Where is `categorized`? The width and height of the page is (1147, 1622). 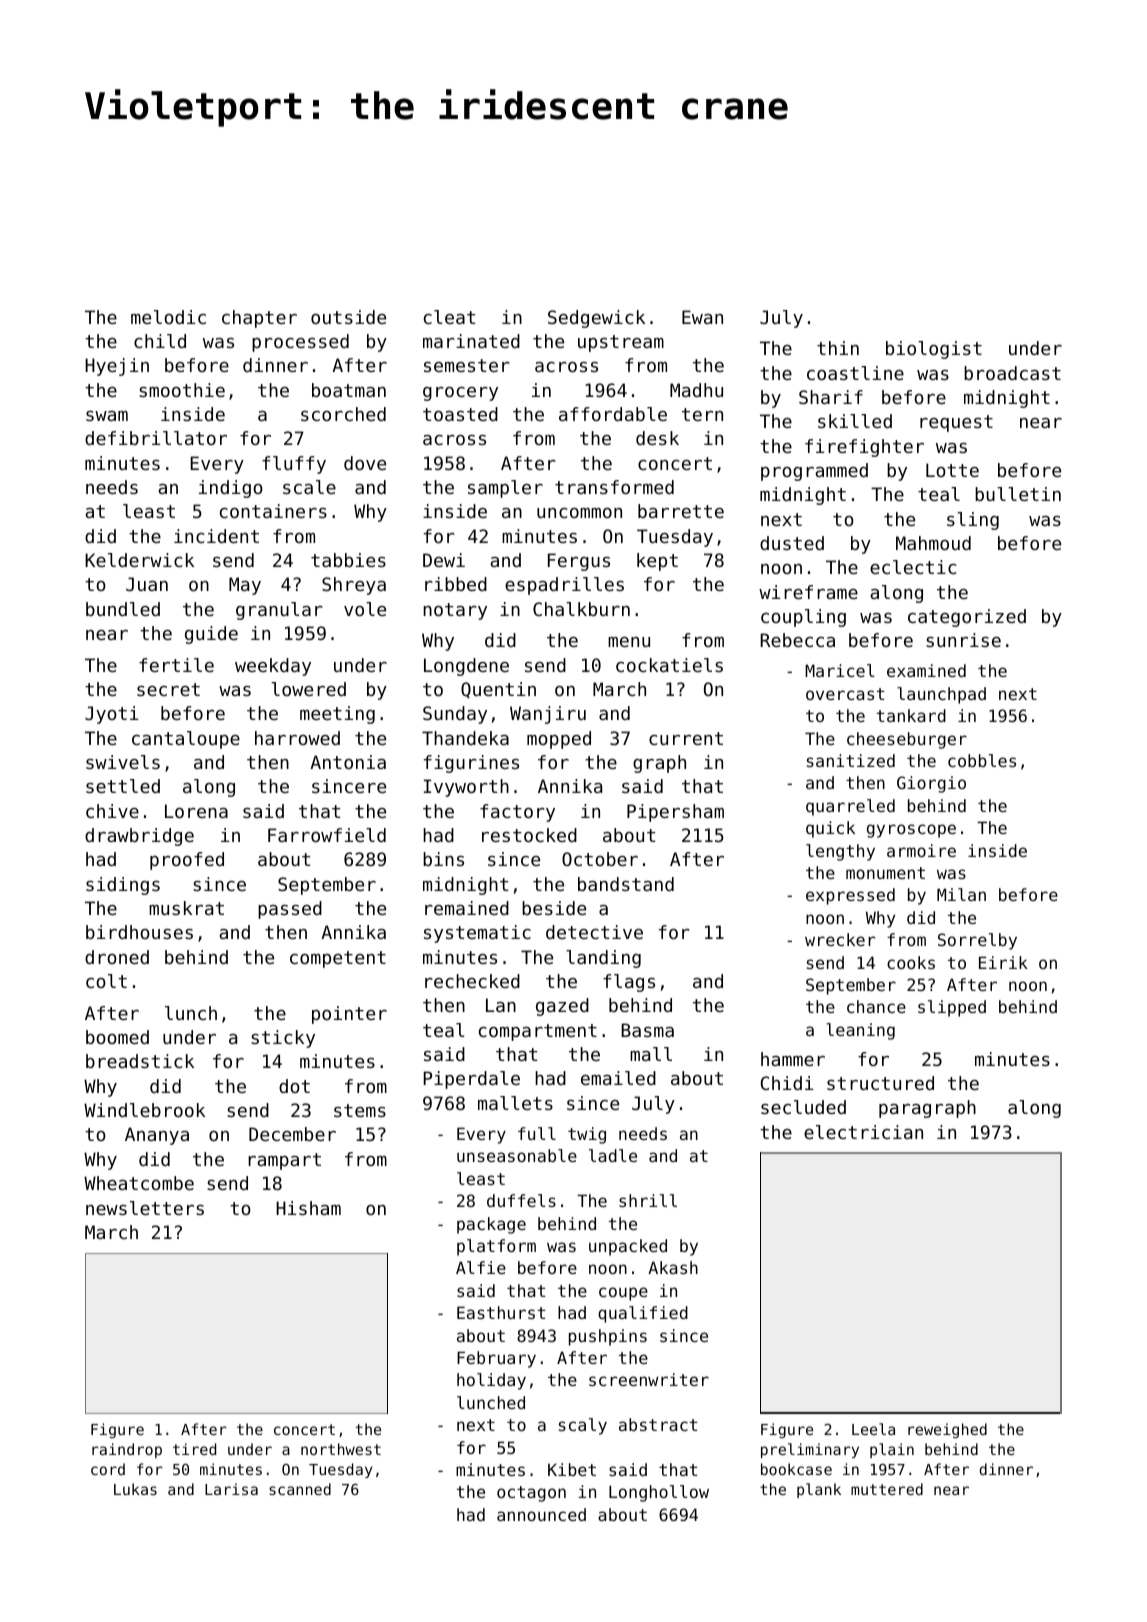 categorized is located at coordinates (967, 618).
